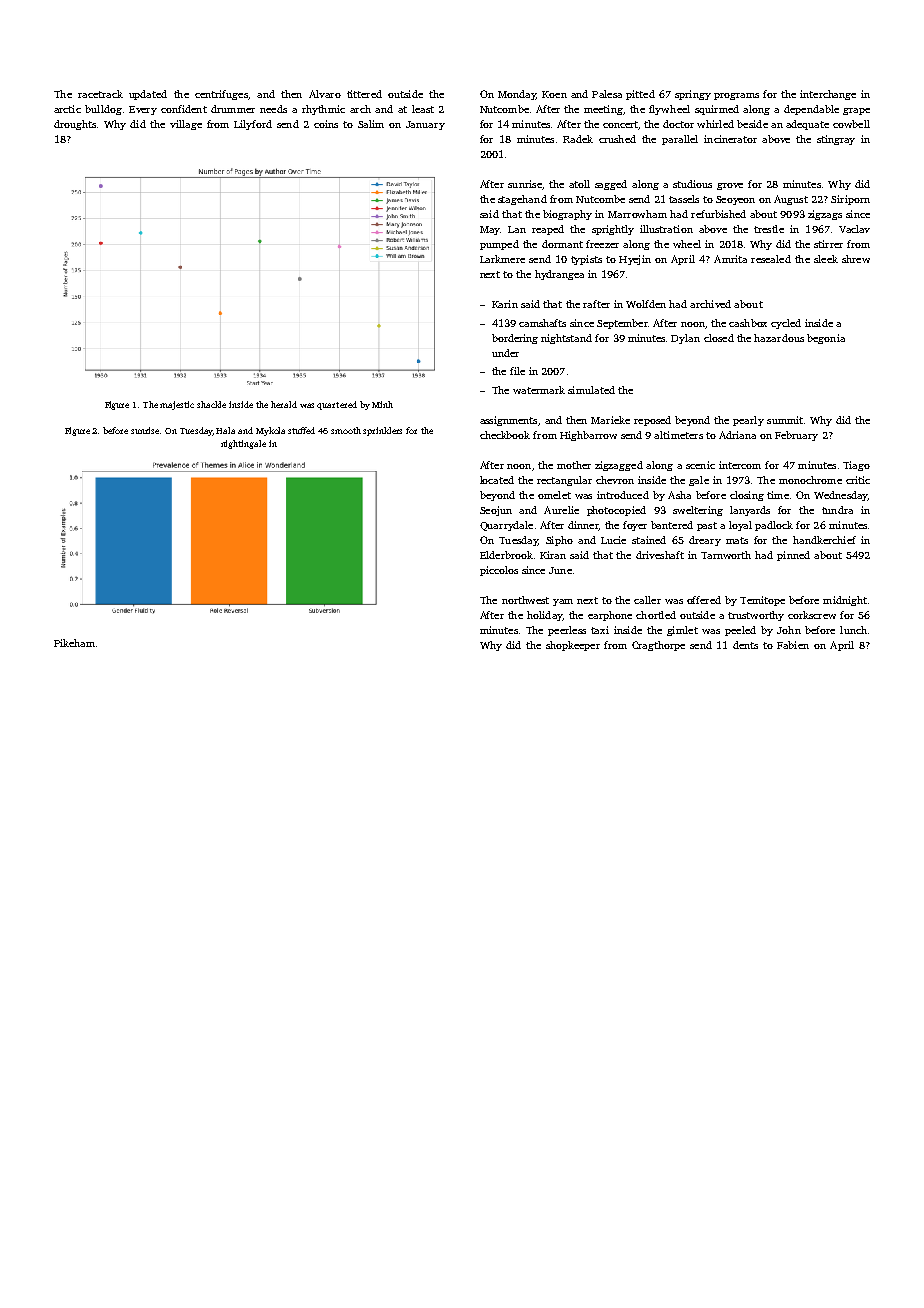 The width and height of the document is (924, 1308). I want to click on smooth, so click(346, 430).
